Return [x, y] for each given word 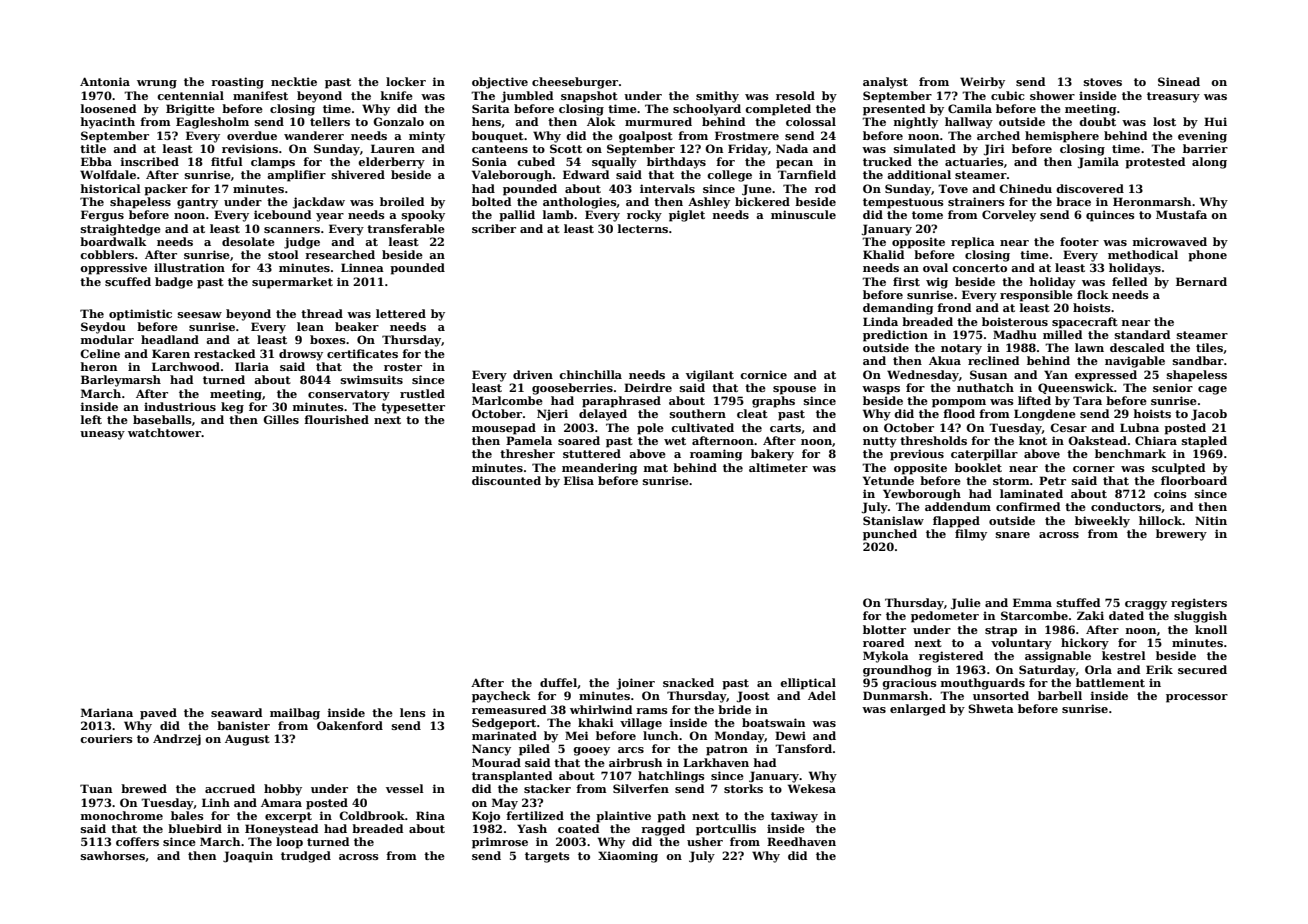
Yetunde [888, 480]
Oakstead [1097, 440]
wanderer [314, 135]
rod [825, 188]
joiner [635, 684]
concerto [979, 268]
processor [1197, 698]
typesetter [413, 408]
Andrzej [177, 740]
